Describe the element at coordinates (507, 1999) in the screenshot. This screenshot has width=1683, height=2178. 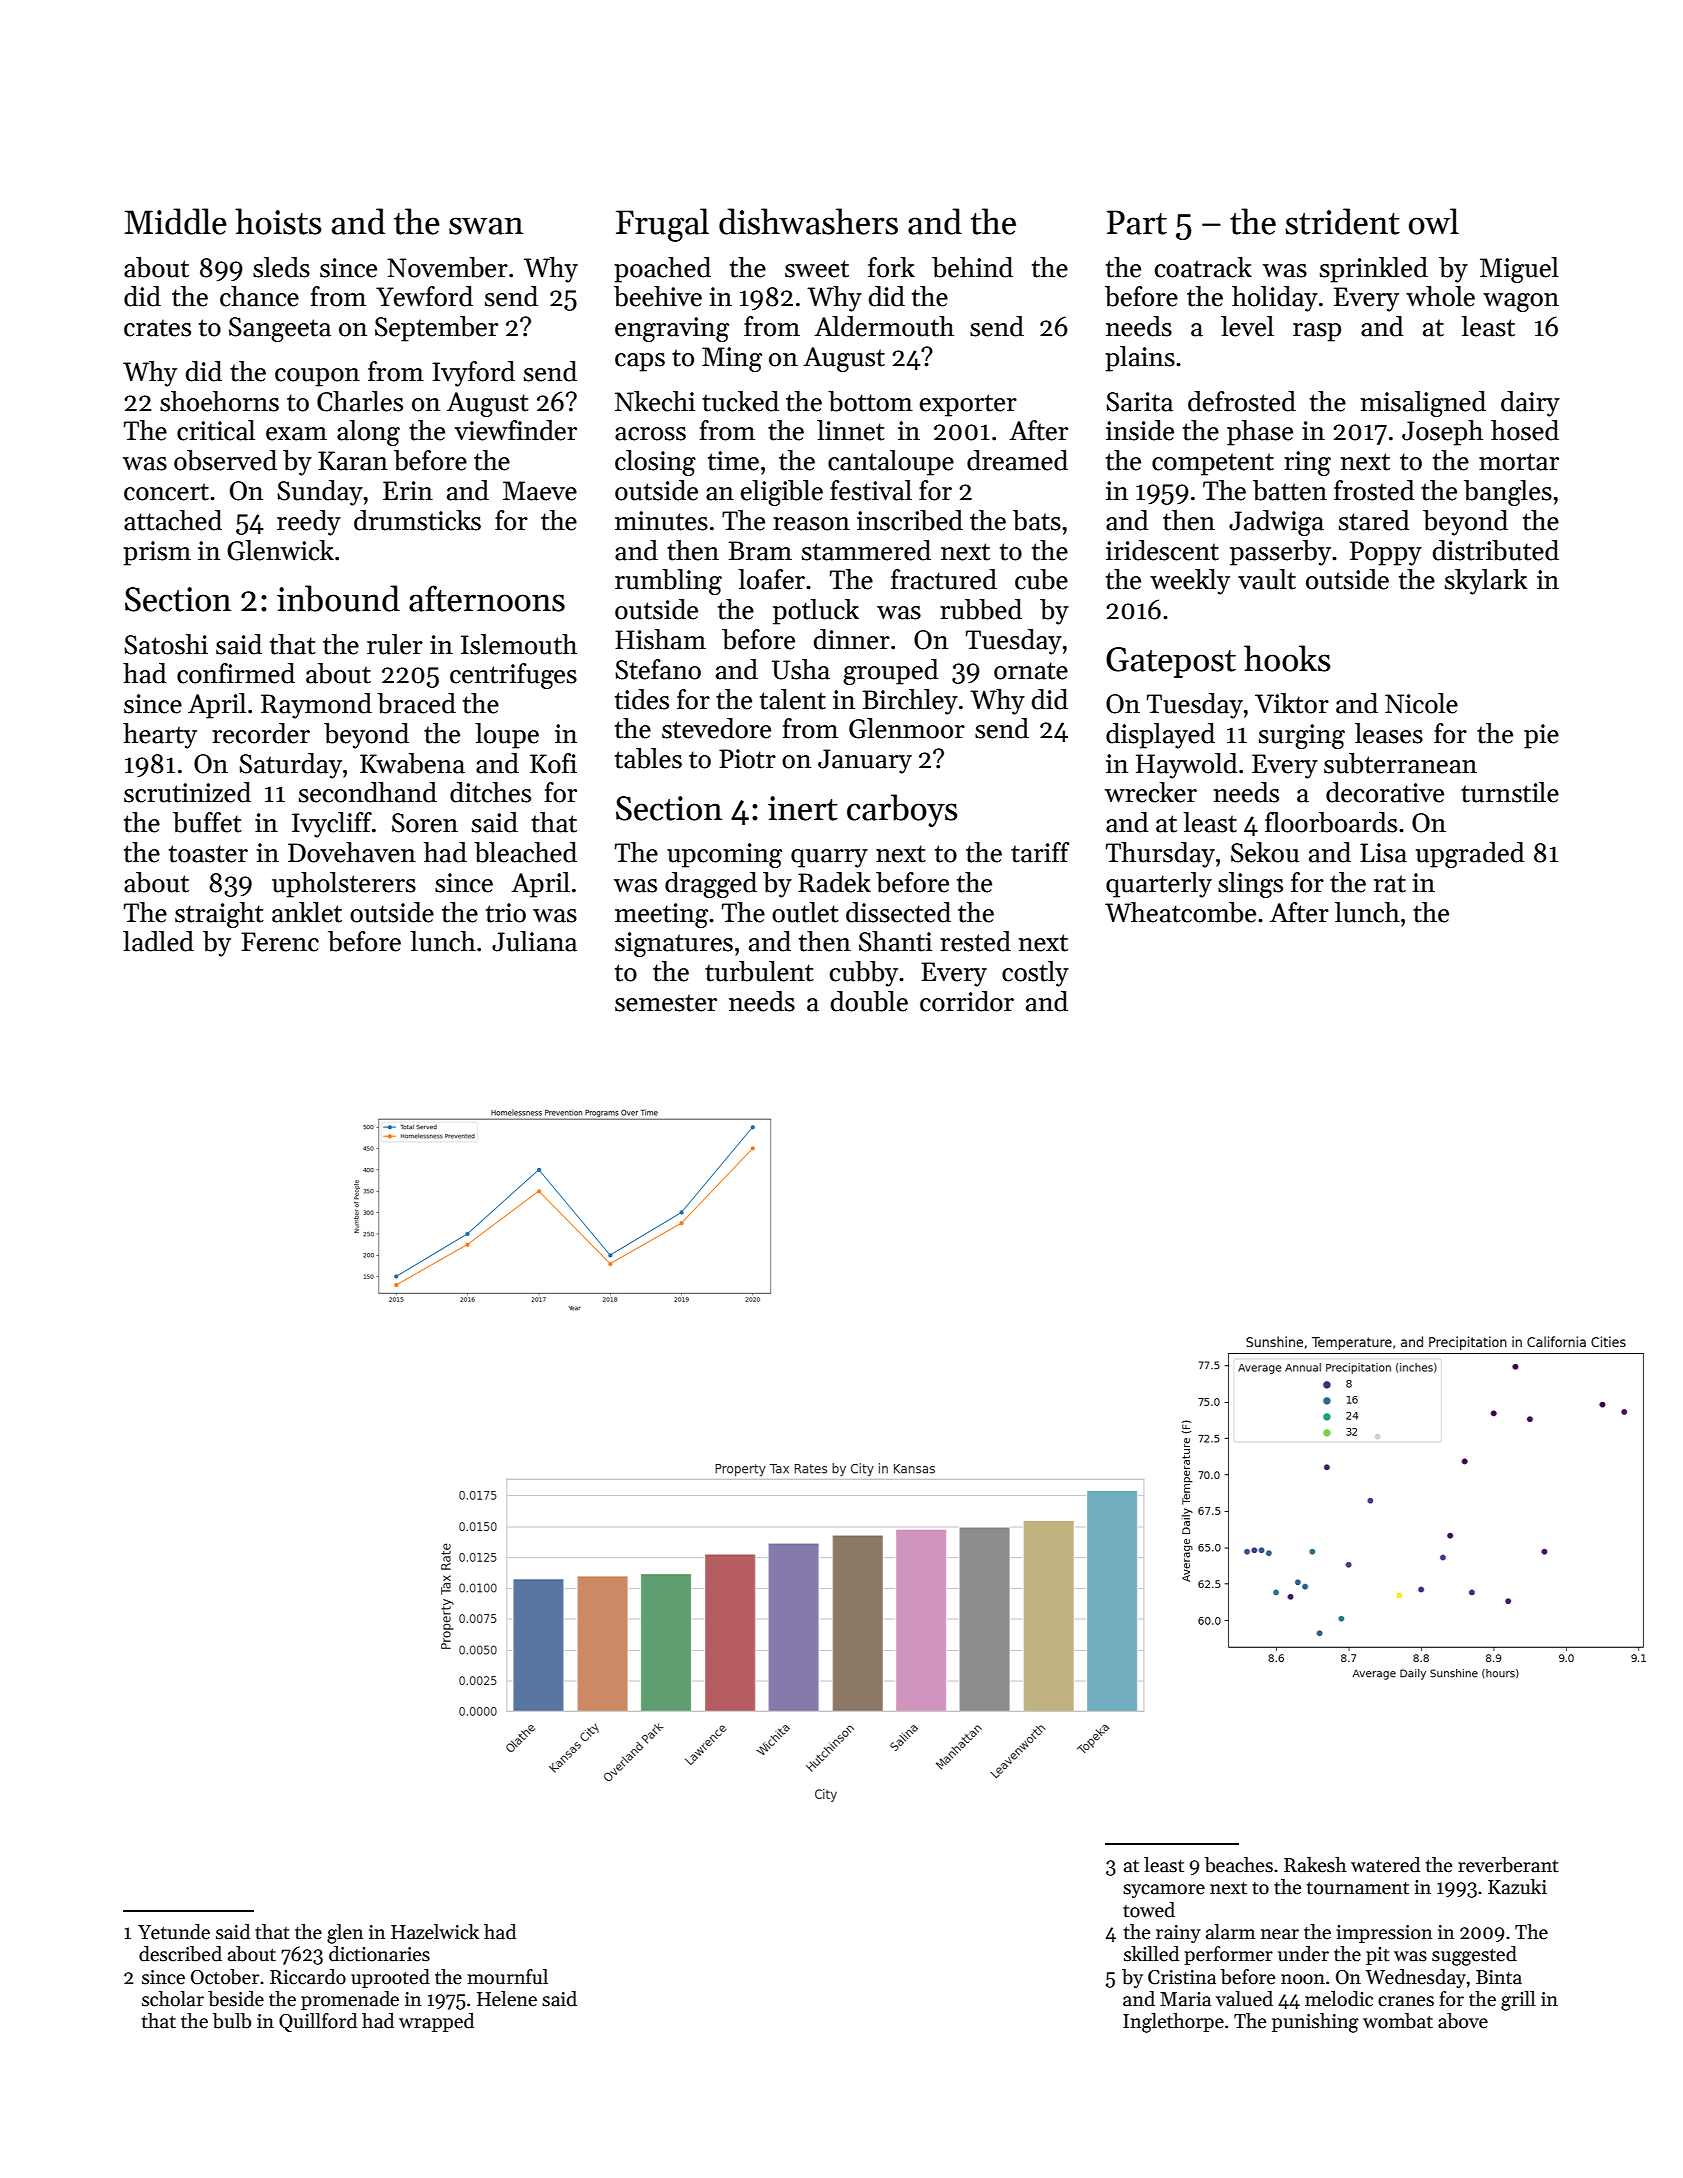
I see `Helene` at that location.
